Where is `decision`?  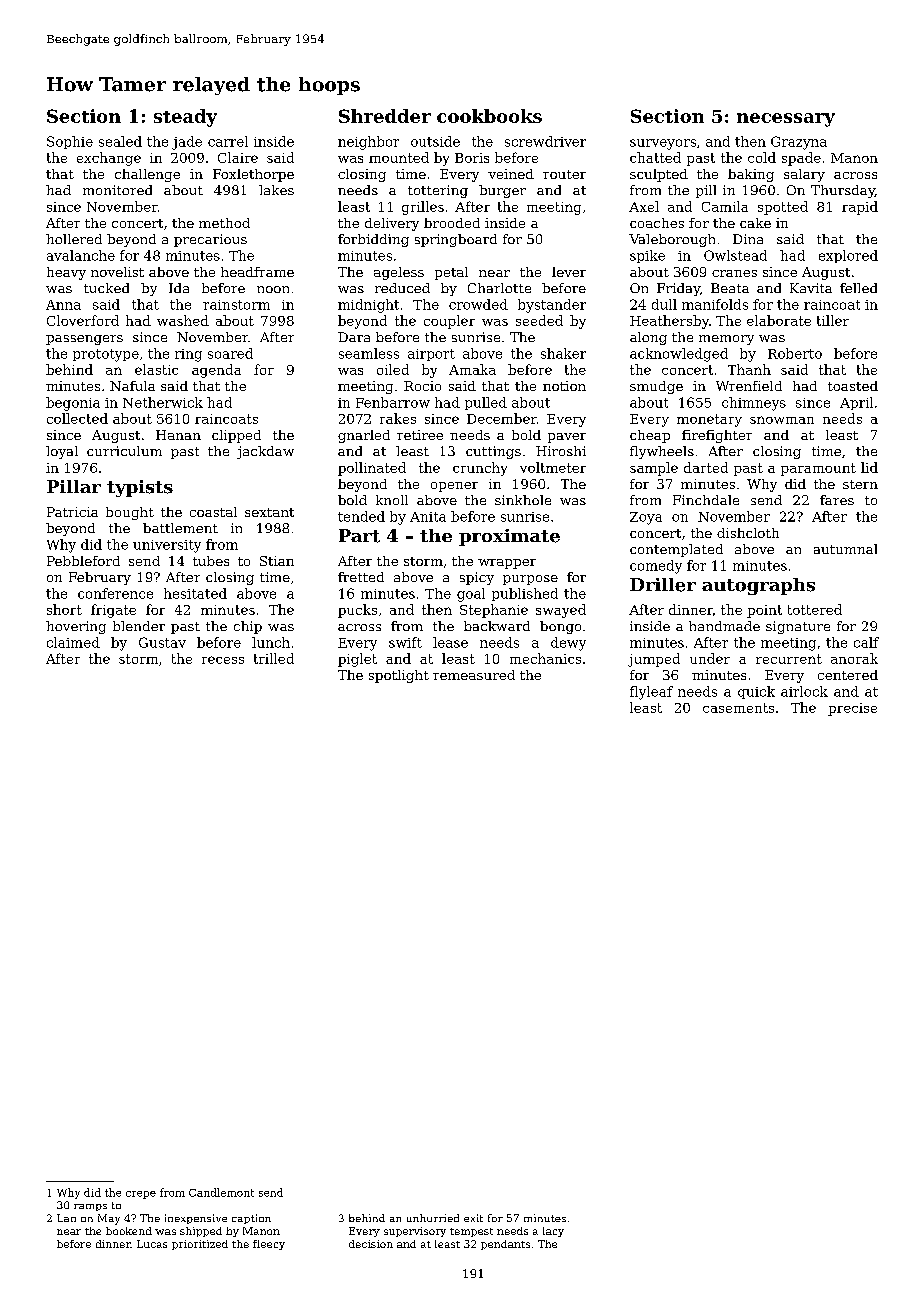 decision is located at coordinates (371, 1244).
